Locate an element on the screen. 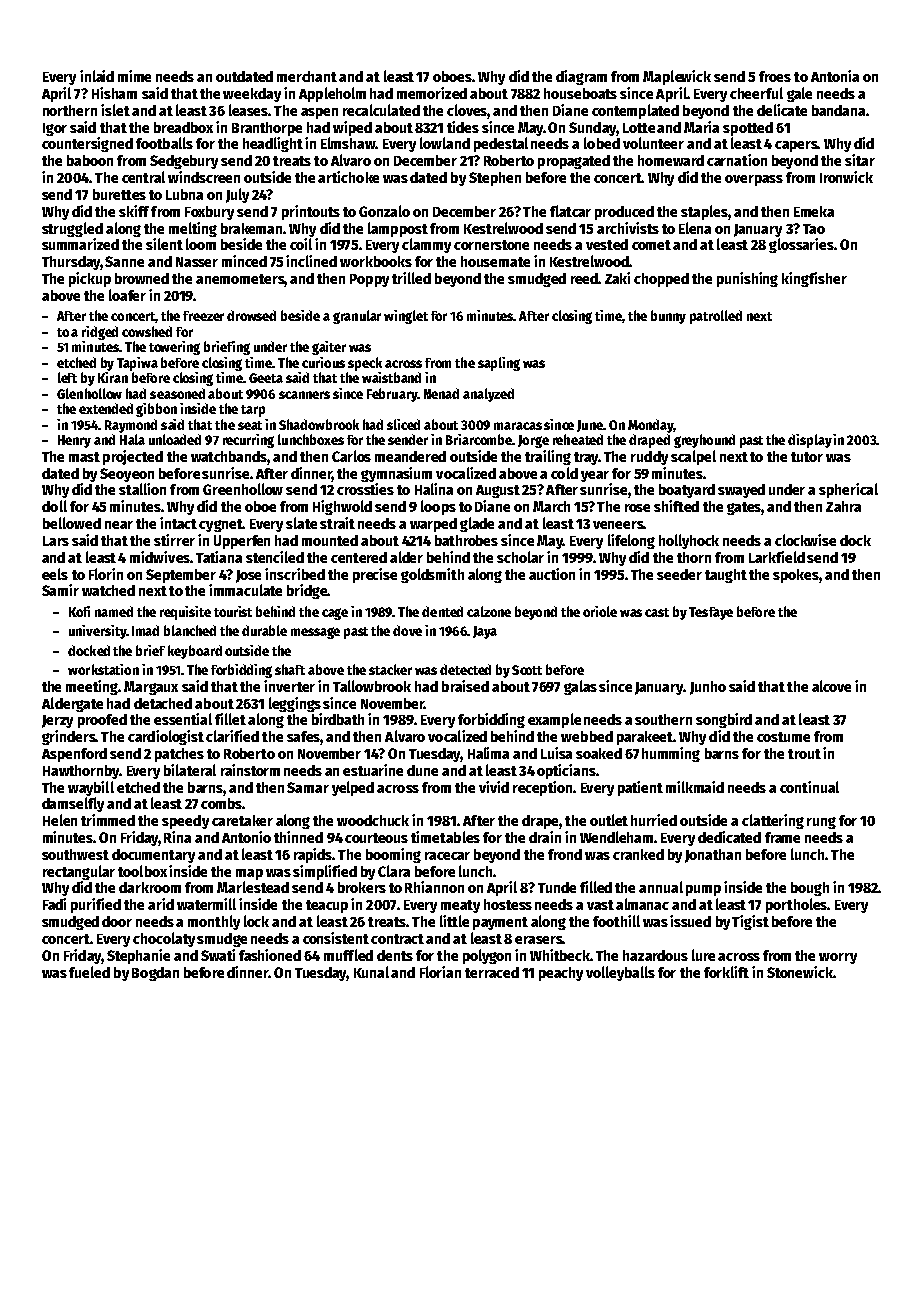 The width and height of the screenshot is (924, 1308). display is located at coordinates (810, 441).
